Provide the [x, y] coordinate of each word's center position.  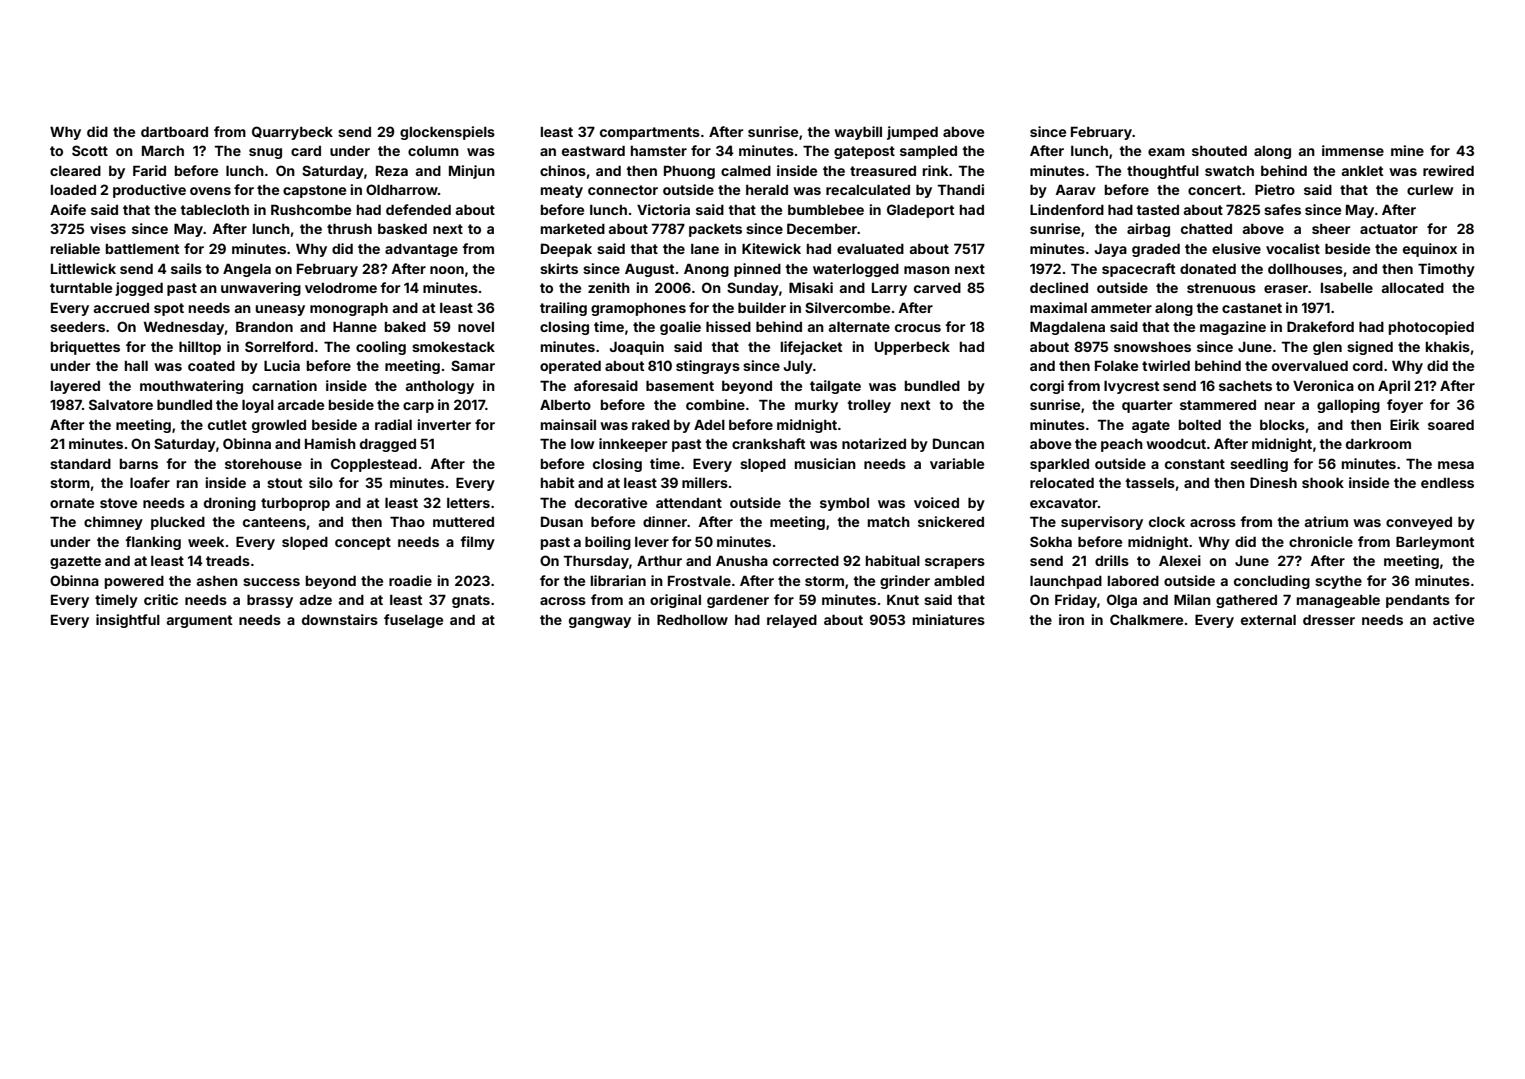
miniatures [949, 619]
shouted [1219, 151]
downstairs [340, 619]
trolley [869, 406]
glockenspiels [447, 133]
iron [1071, 619]
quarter [1147, 406]
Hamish [330, 443]
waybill [858, 133]
